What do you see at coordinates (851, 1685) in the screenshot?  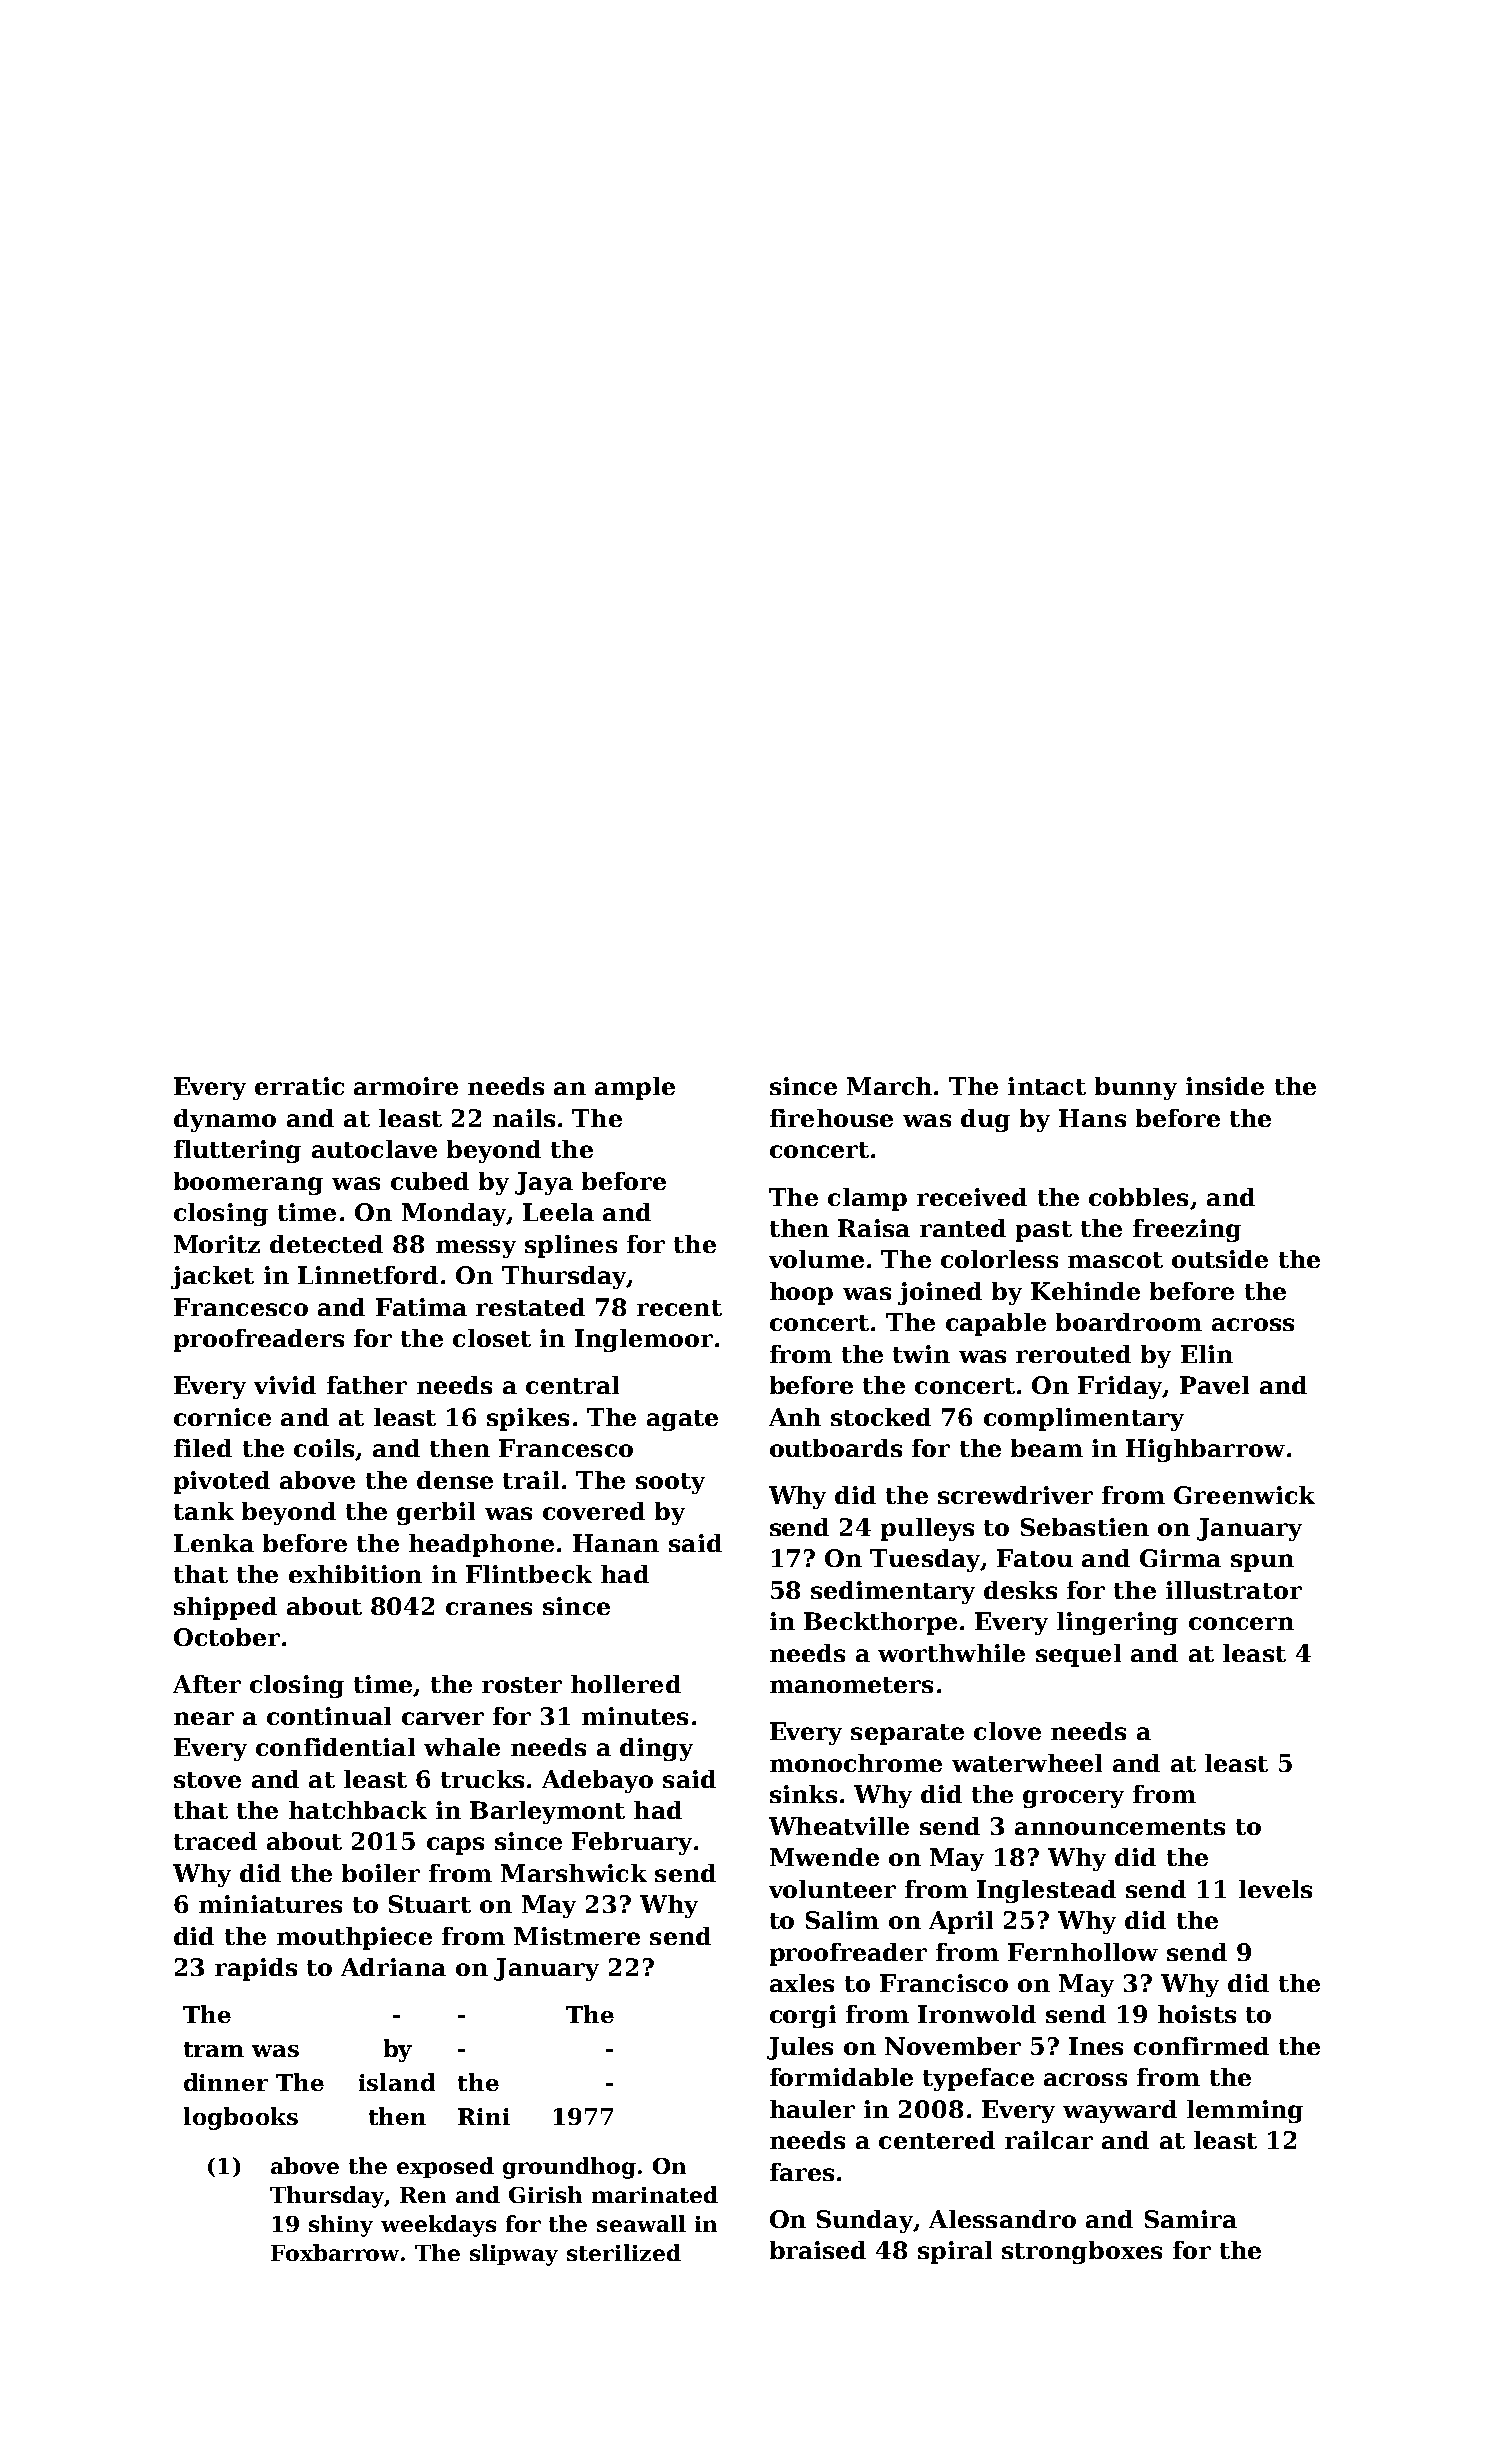 I see `manometers` at bounding box center [851, 1685].
